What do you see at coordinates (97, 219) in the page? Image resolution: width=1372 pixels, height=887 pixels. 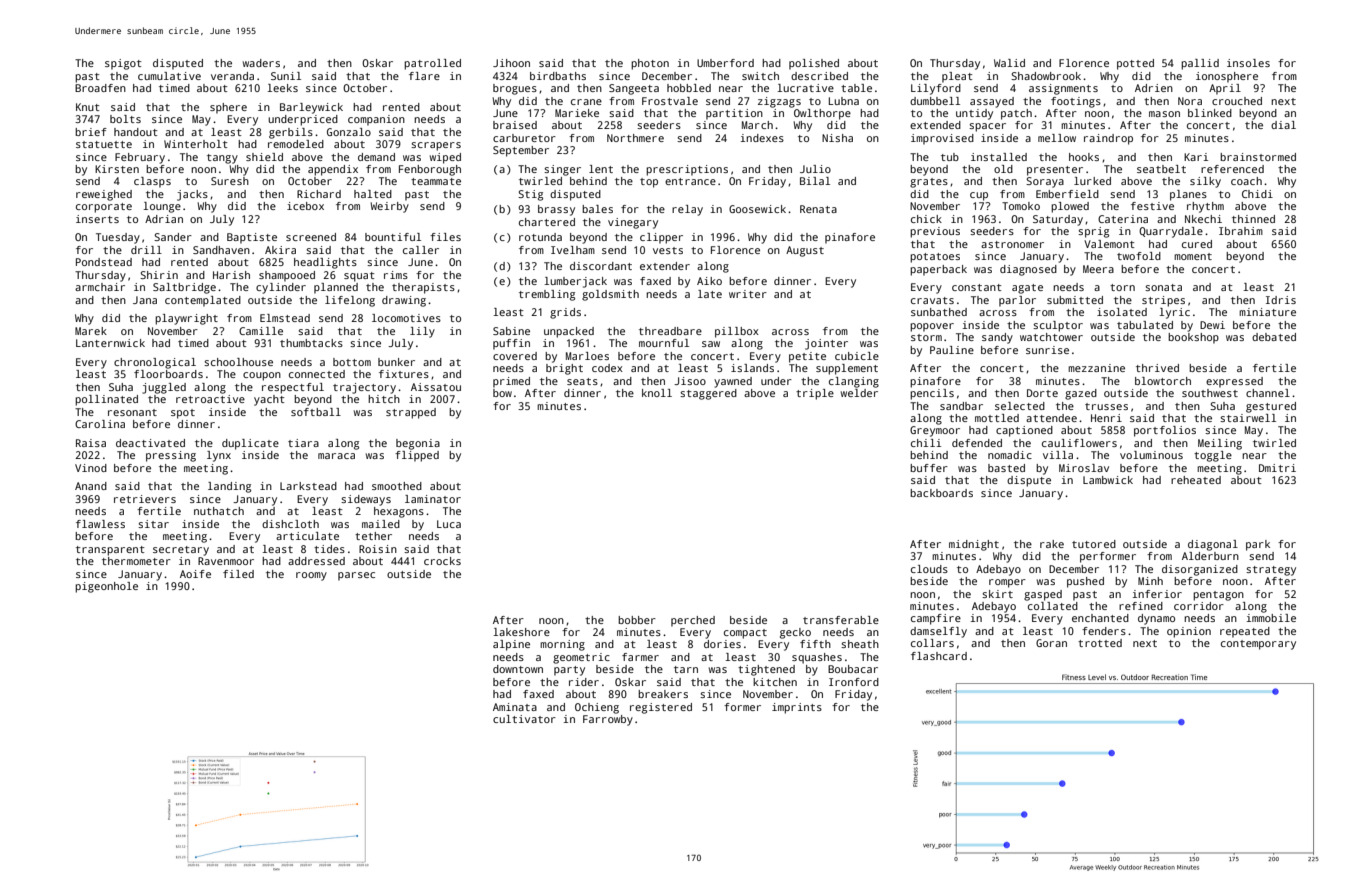 I see `inserts` at bounding box center [97, 219].
